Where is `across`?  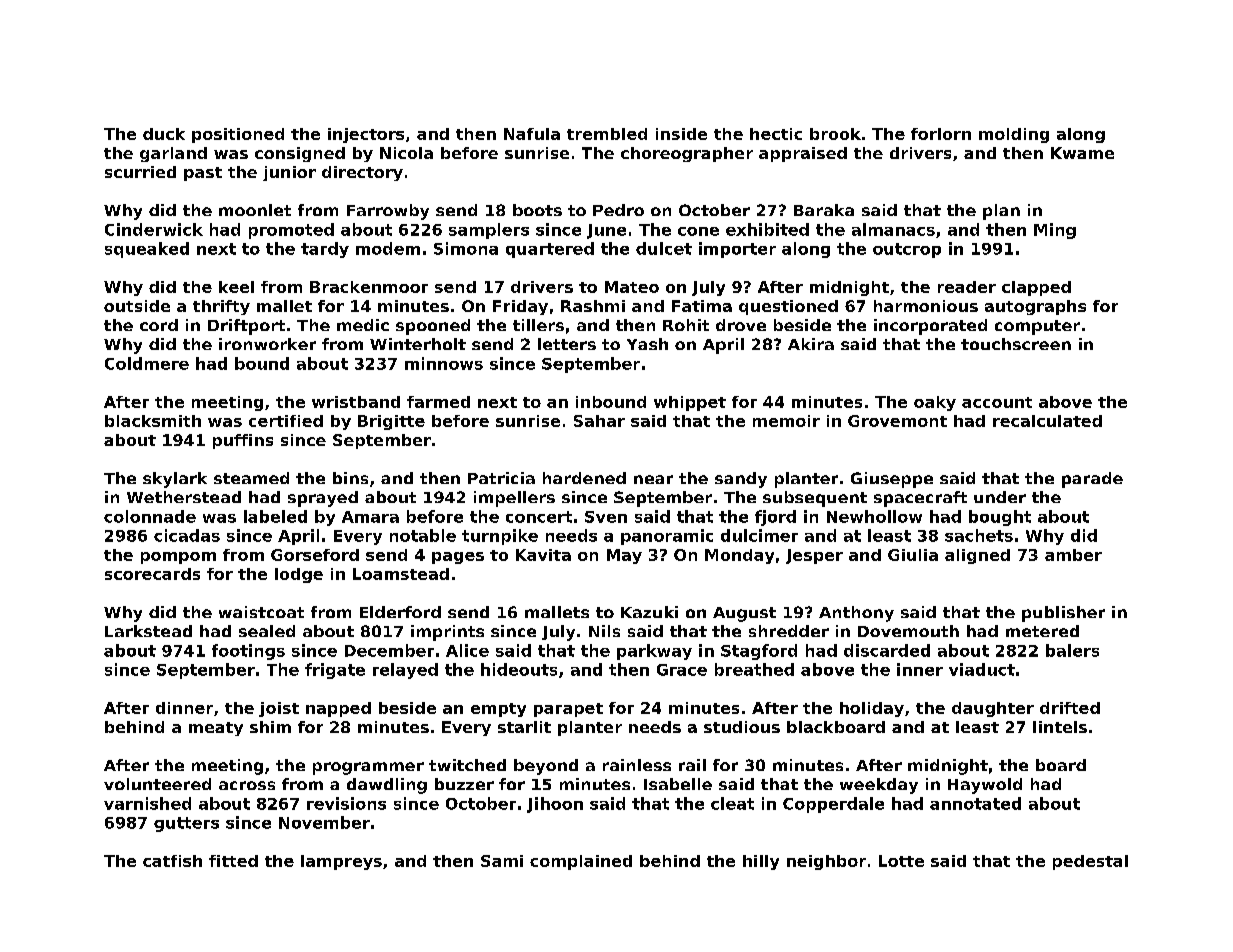
across is located at coordinates (247, 785).
